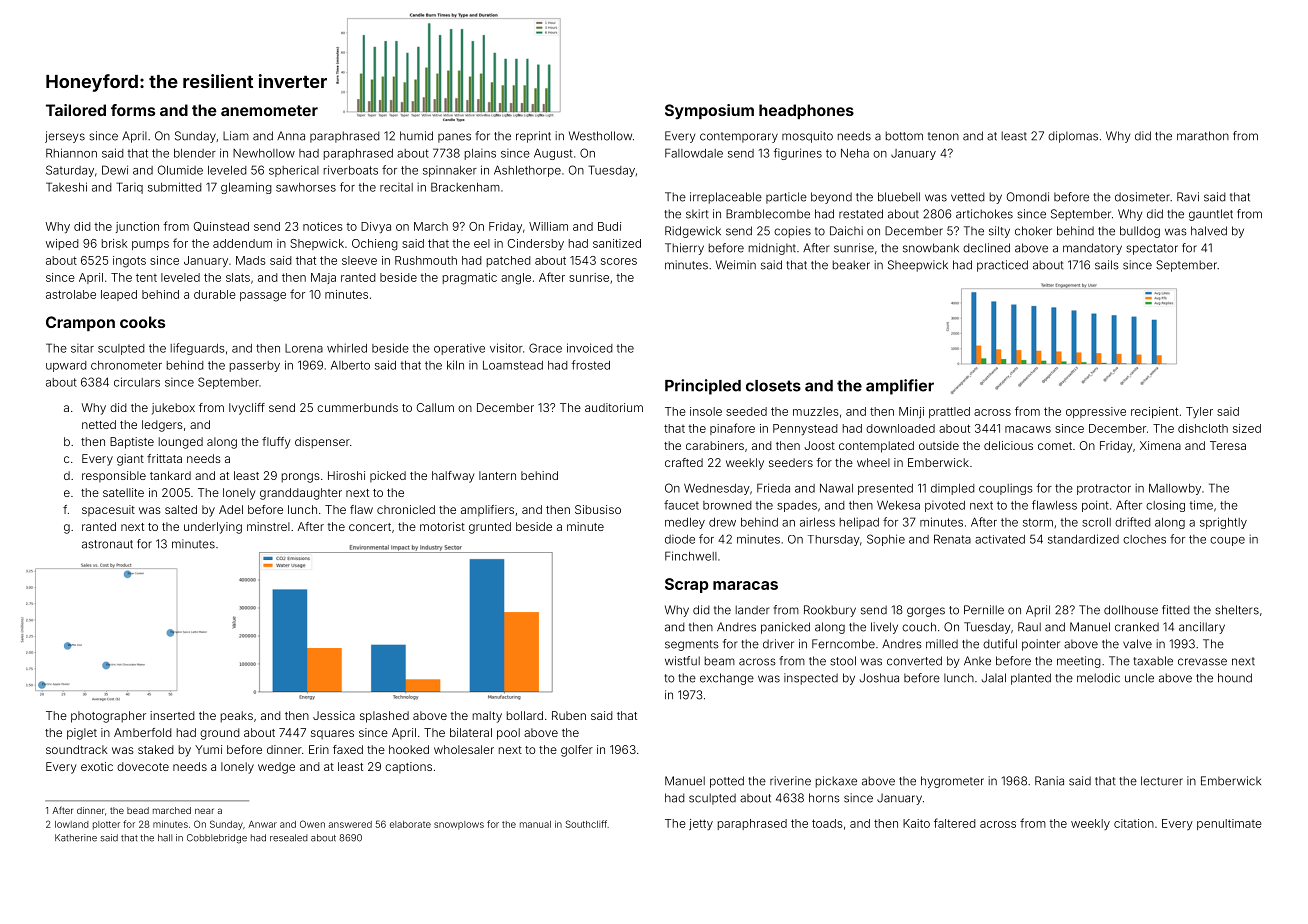 This page has height=924, width=1308. I want to click on marathon, so click(1203, 136).
